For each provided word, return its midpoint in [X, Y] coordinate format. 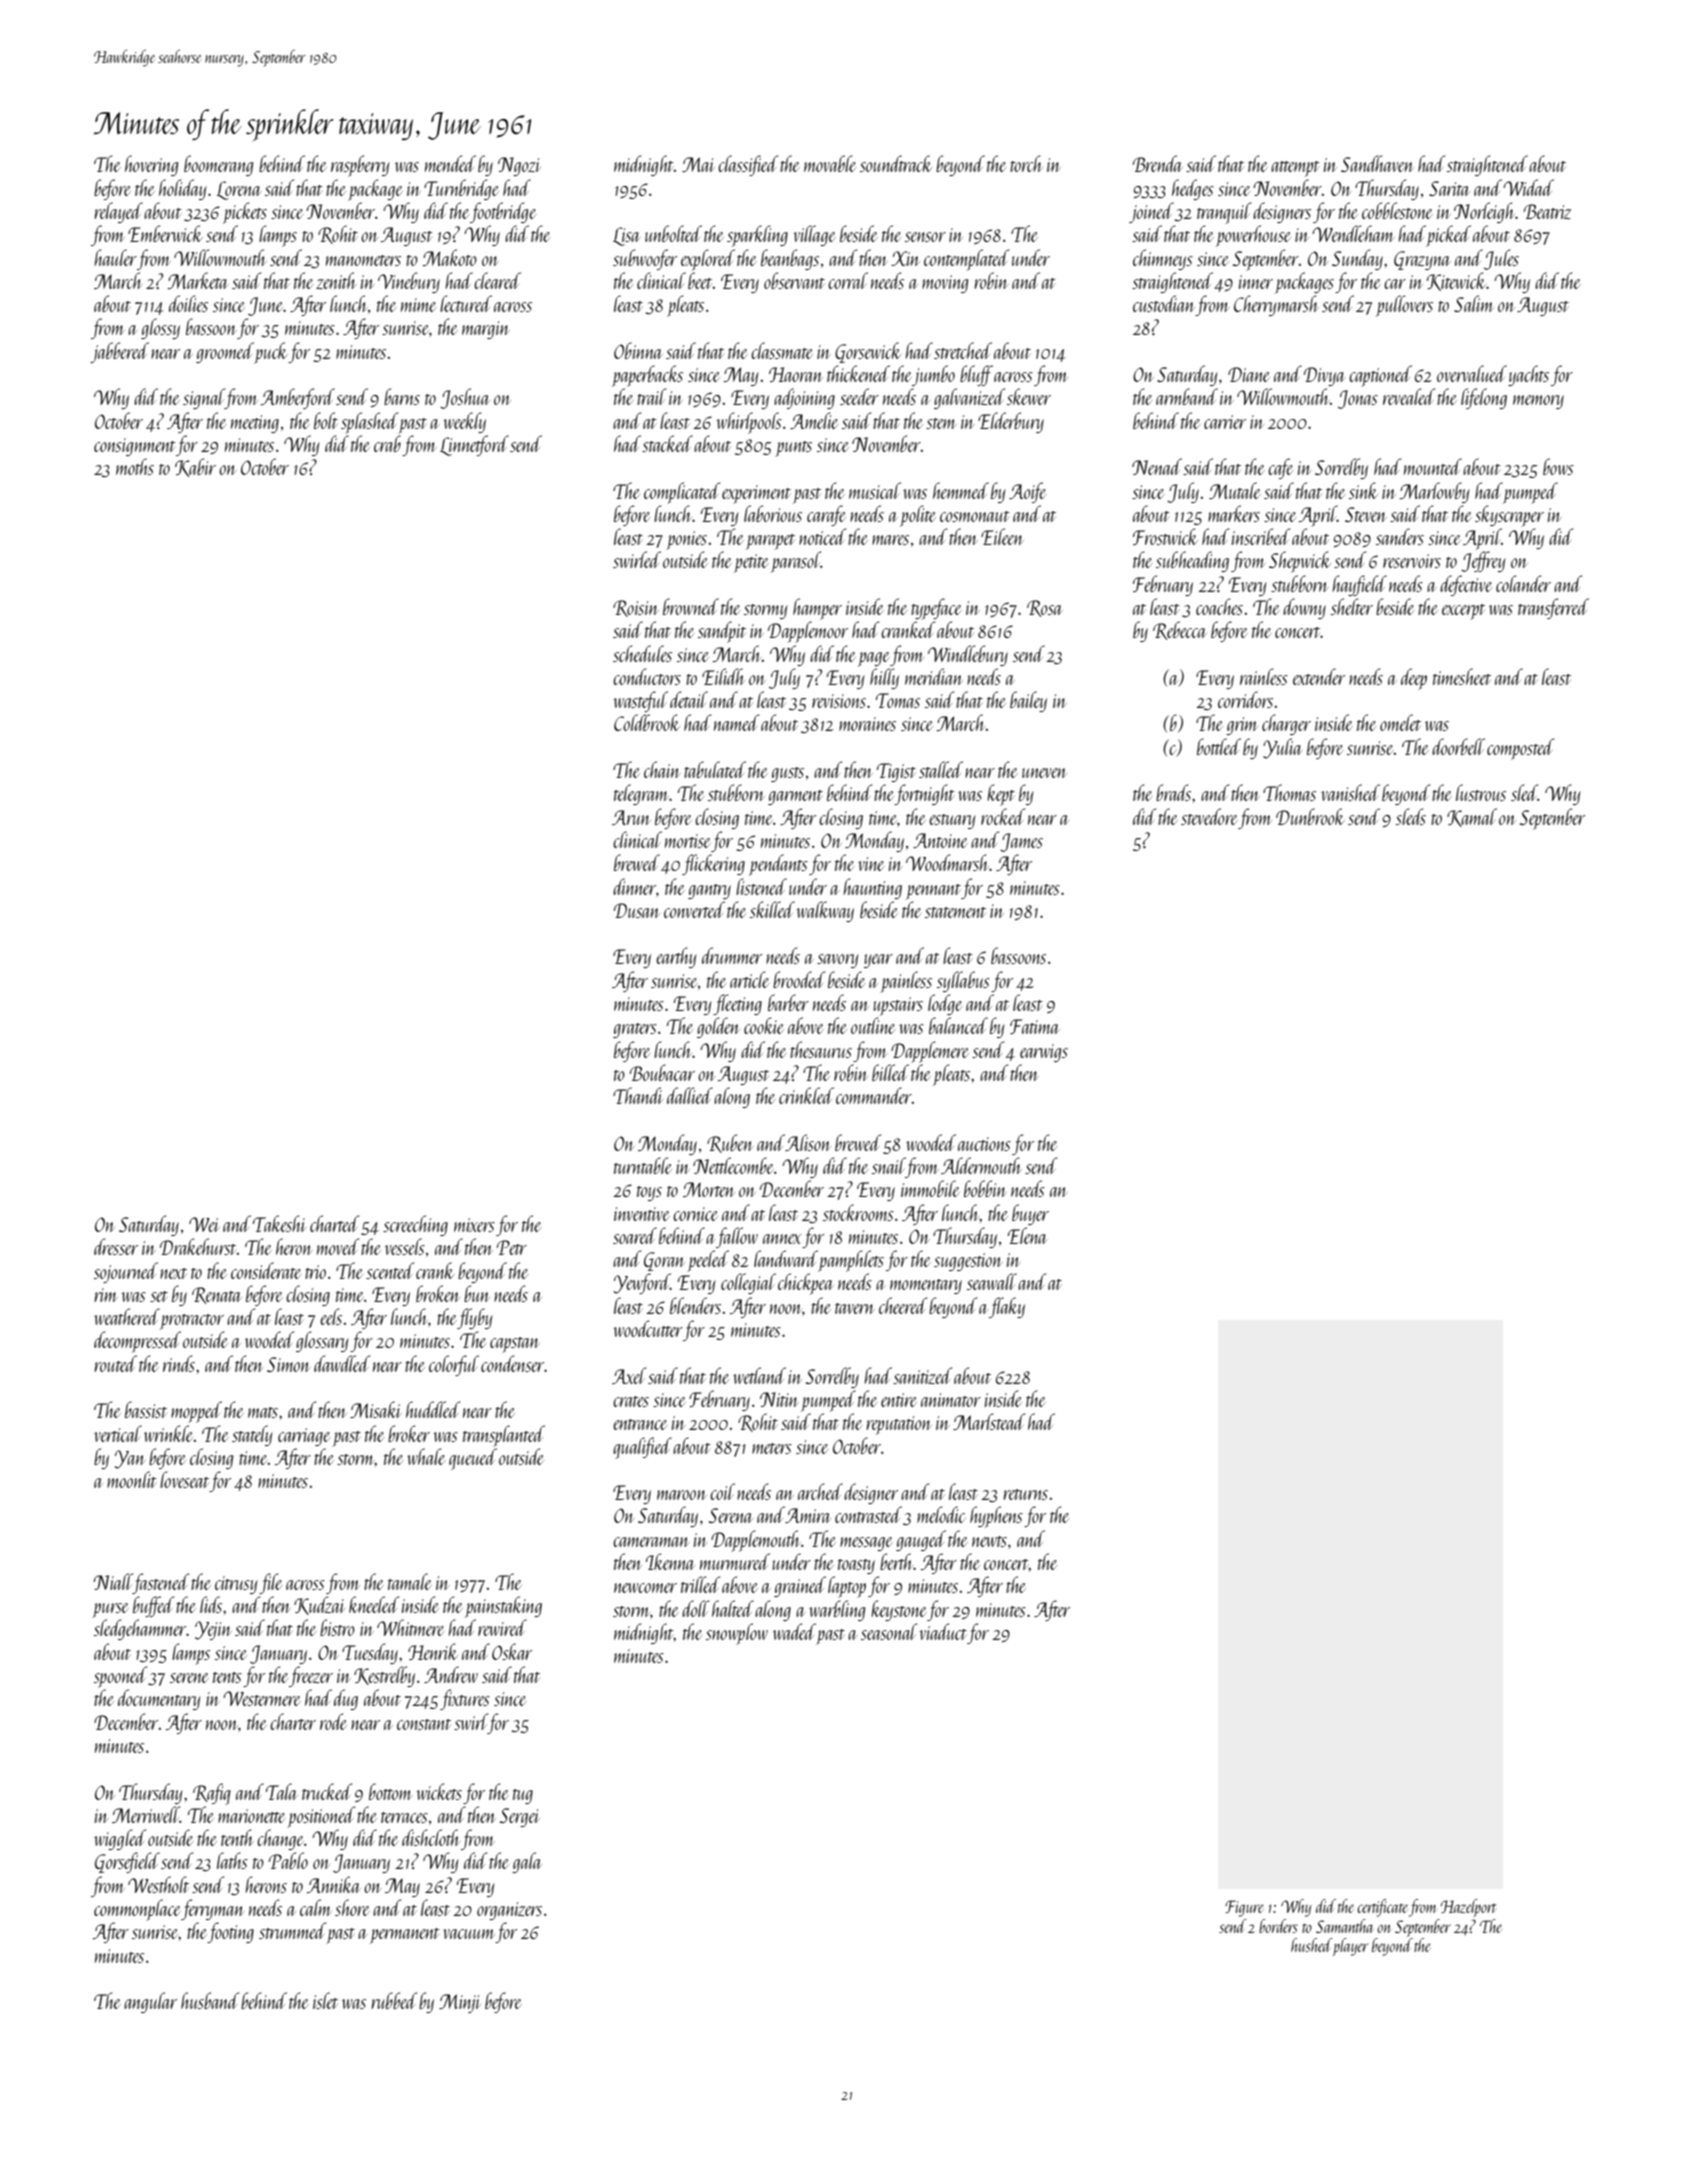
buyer [1030, 1214]
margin [486, 330]
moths [135, 466]
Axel [629, 1375]
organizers [509, 1911]
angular [150, 2002]
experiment [756, 494]
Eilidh [723, 676]
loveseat [184, 1479]
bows [1558, 466]
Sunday [1357, 259]
